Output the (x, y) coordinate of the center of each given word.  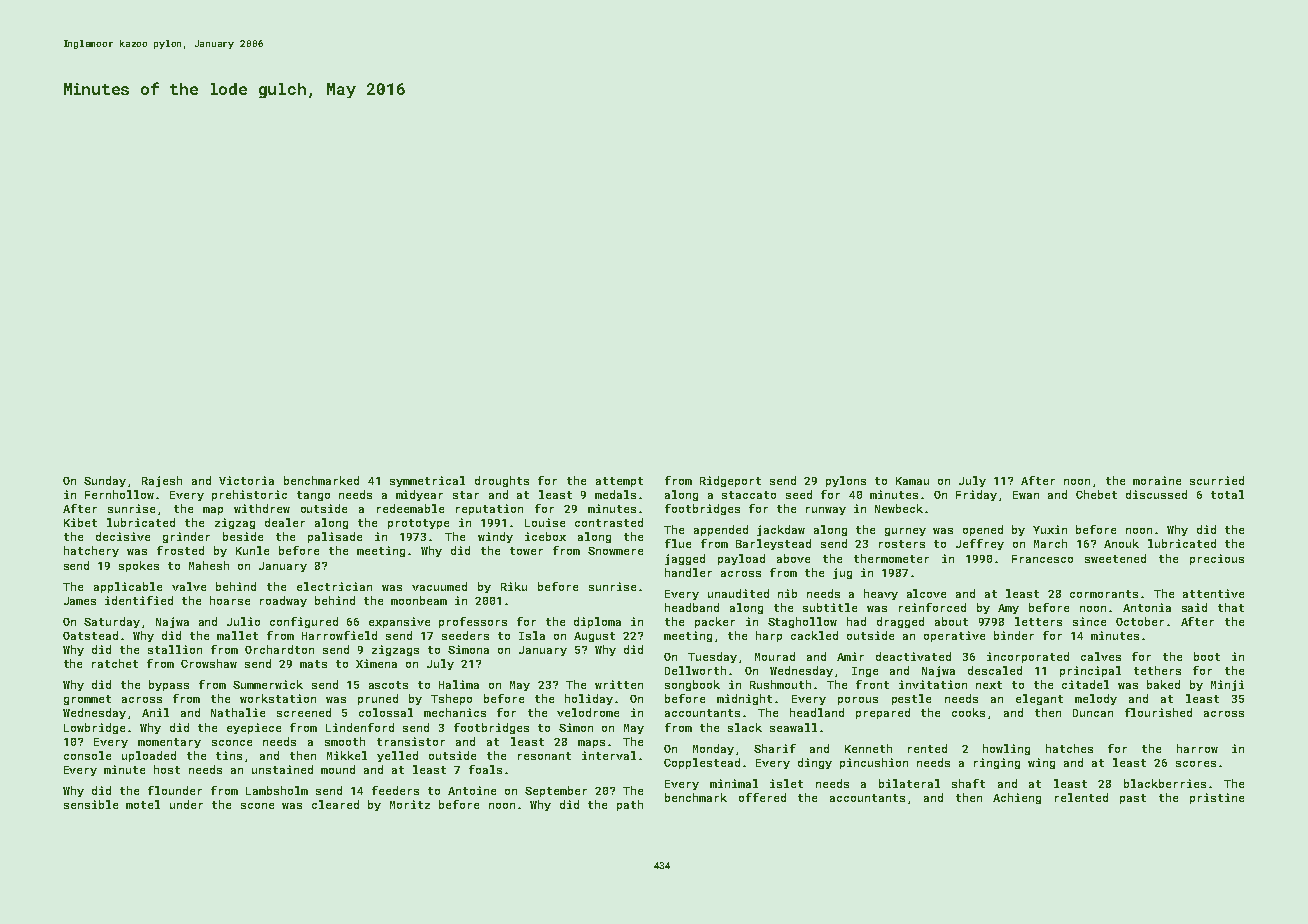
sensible (91, 804)
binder (1014, 635)
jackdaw (781, 530)
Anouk (1121, 543)
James (80, 601)
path (630, 805)
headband (692, 607)
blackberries (1165, 783)
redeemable (410, 508)
